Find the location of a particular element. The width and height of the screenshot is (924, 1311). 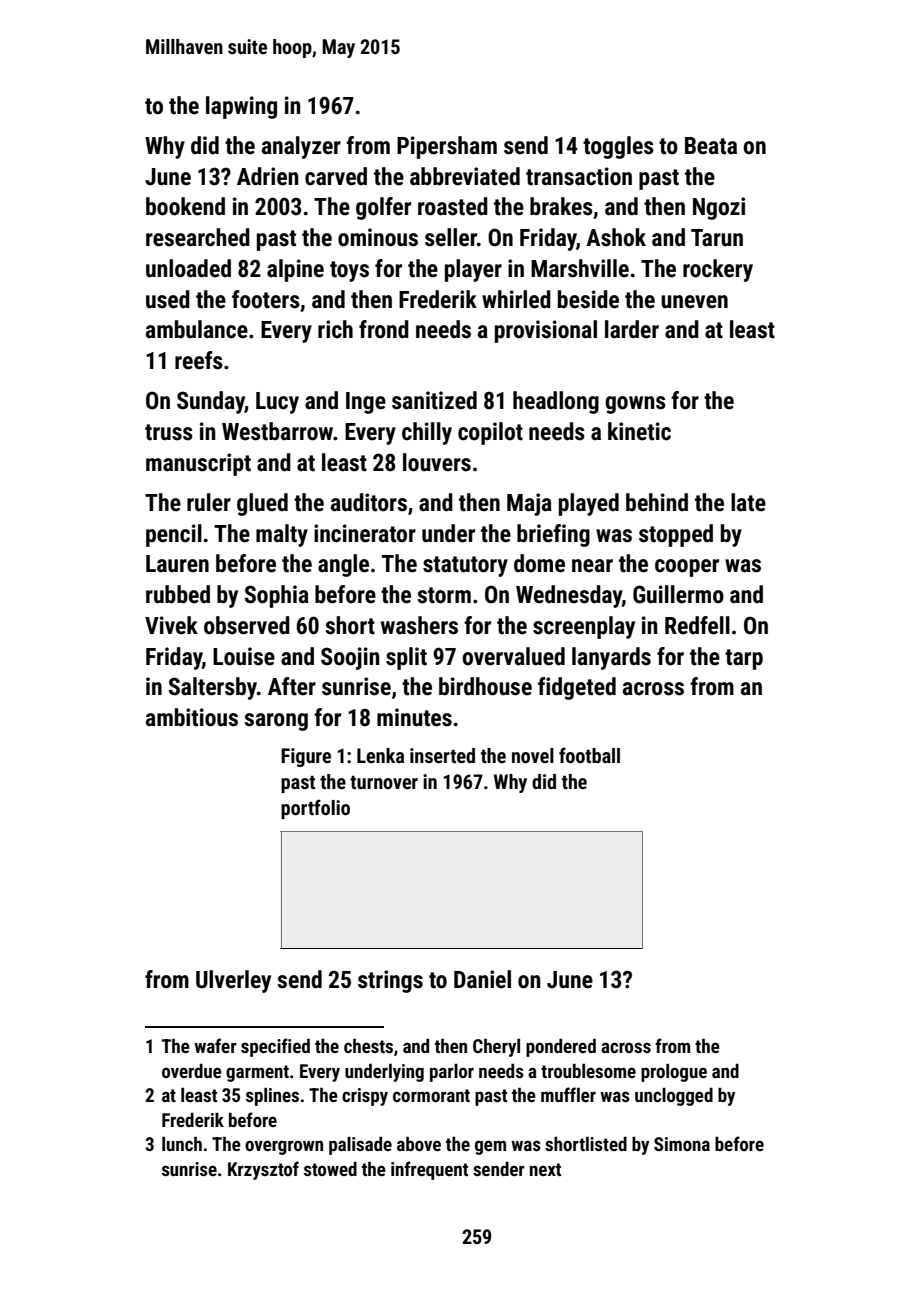

bookend is located at coordinates (185, 206).
